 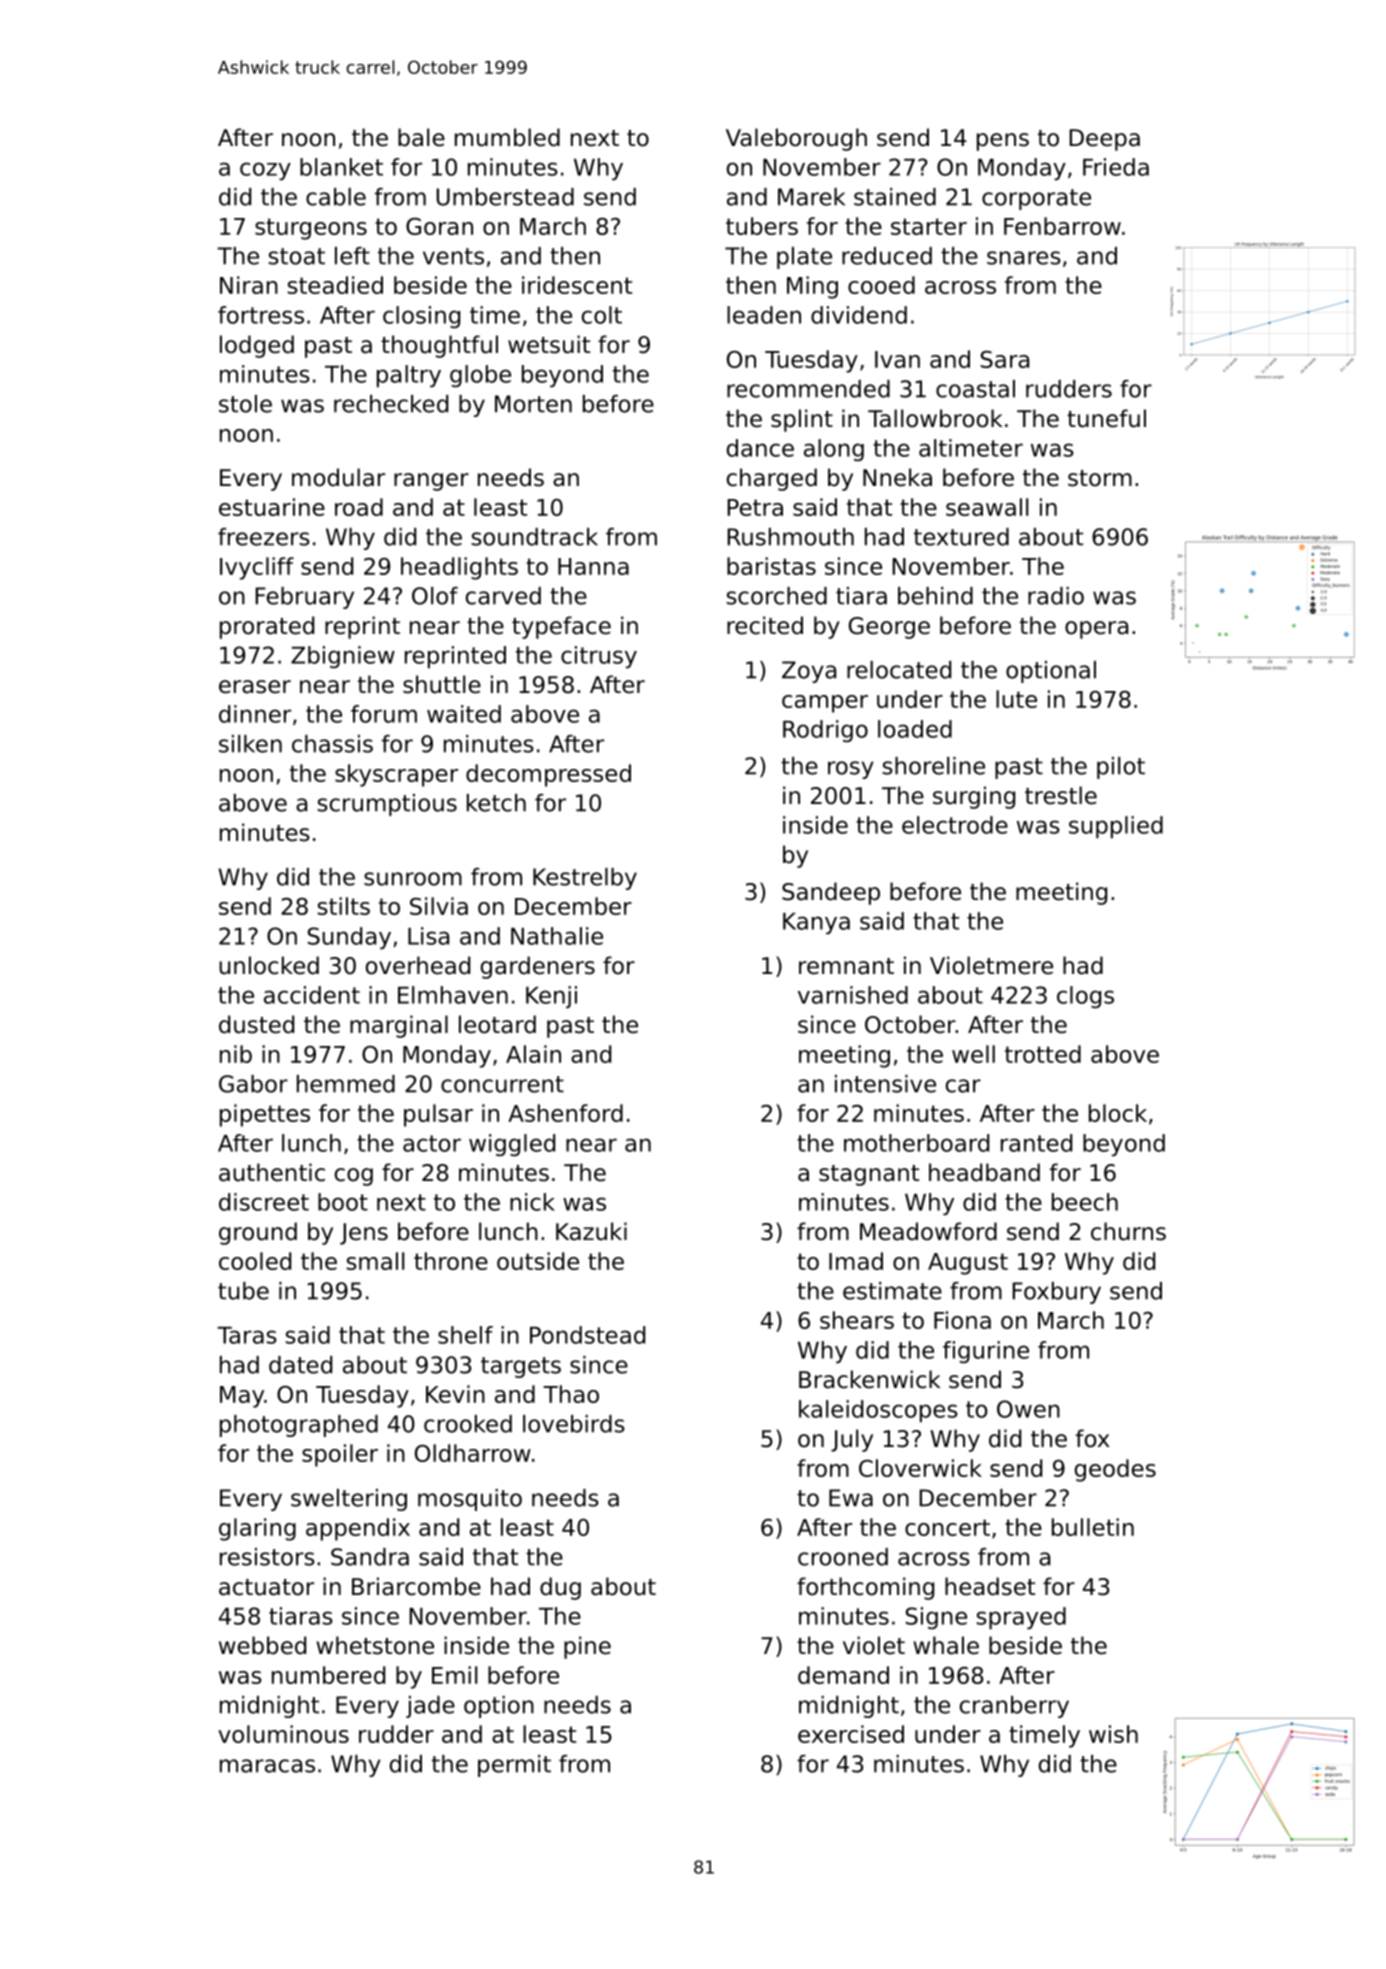 What do you see at coordinates (250, 744) in the image?
I see `silken` at bounding box center [250, 744].
